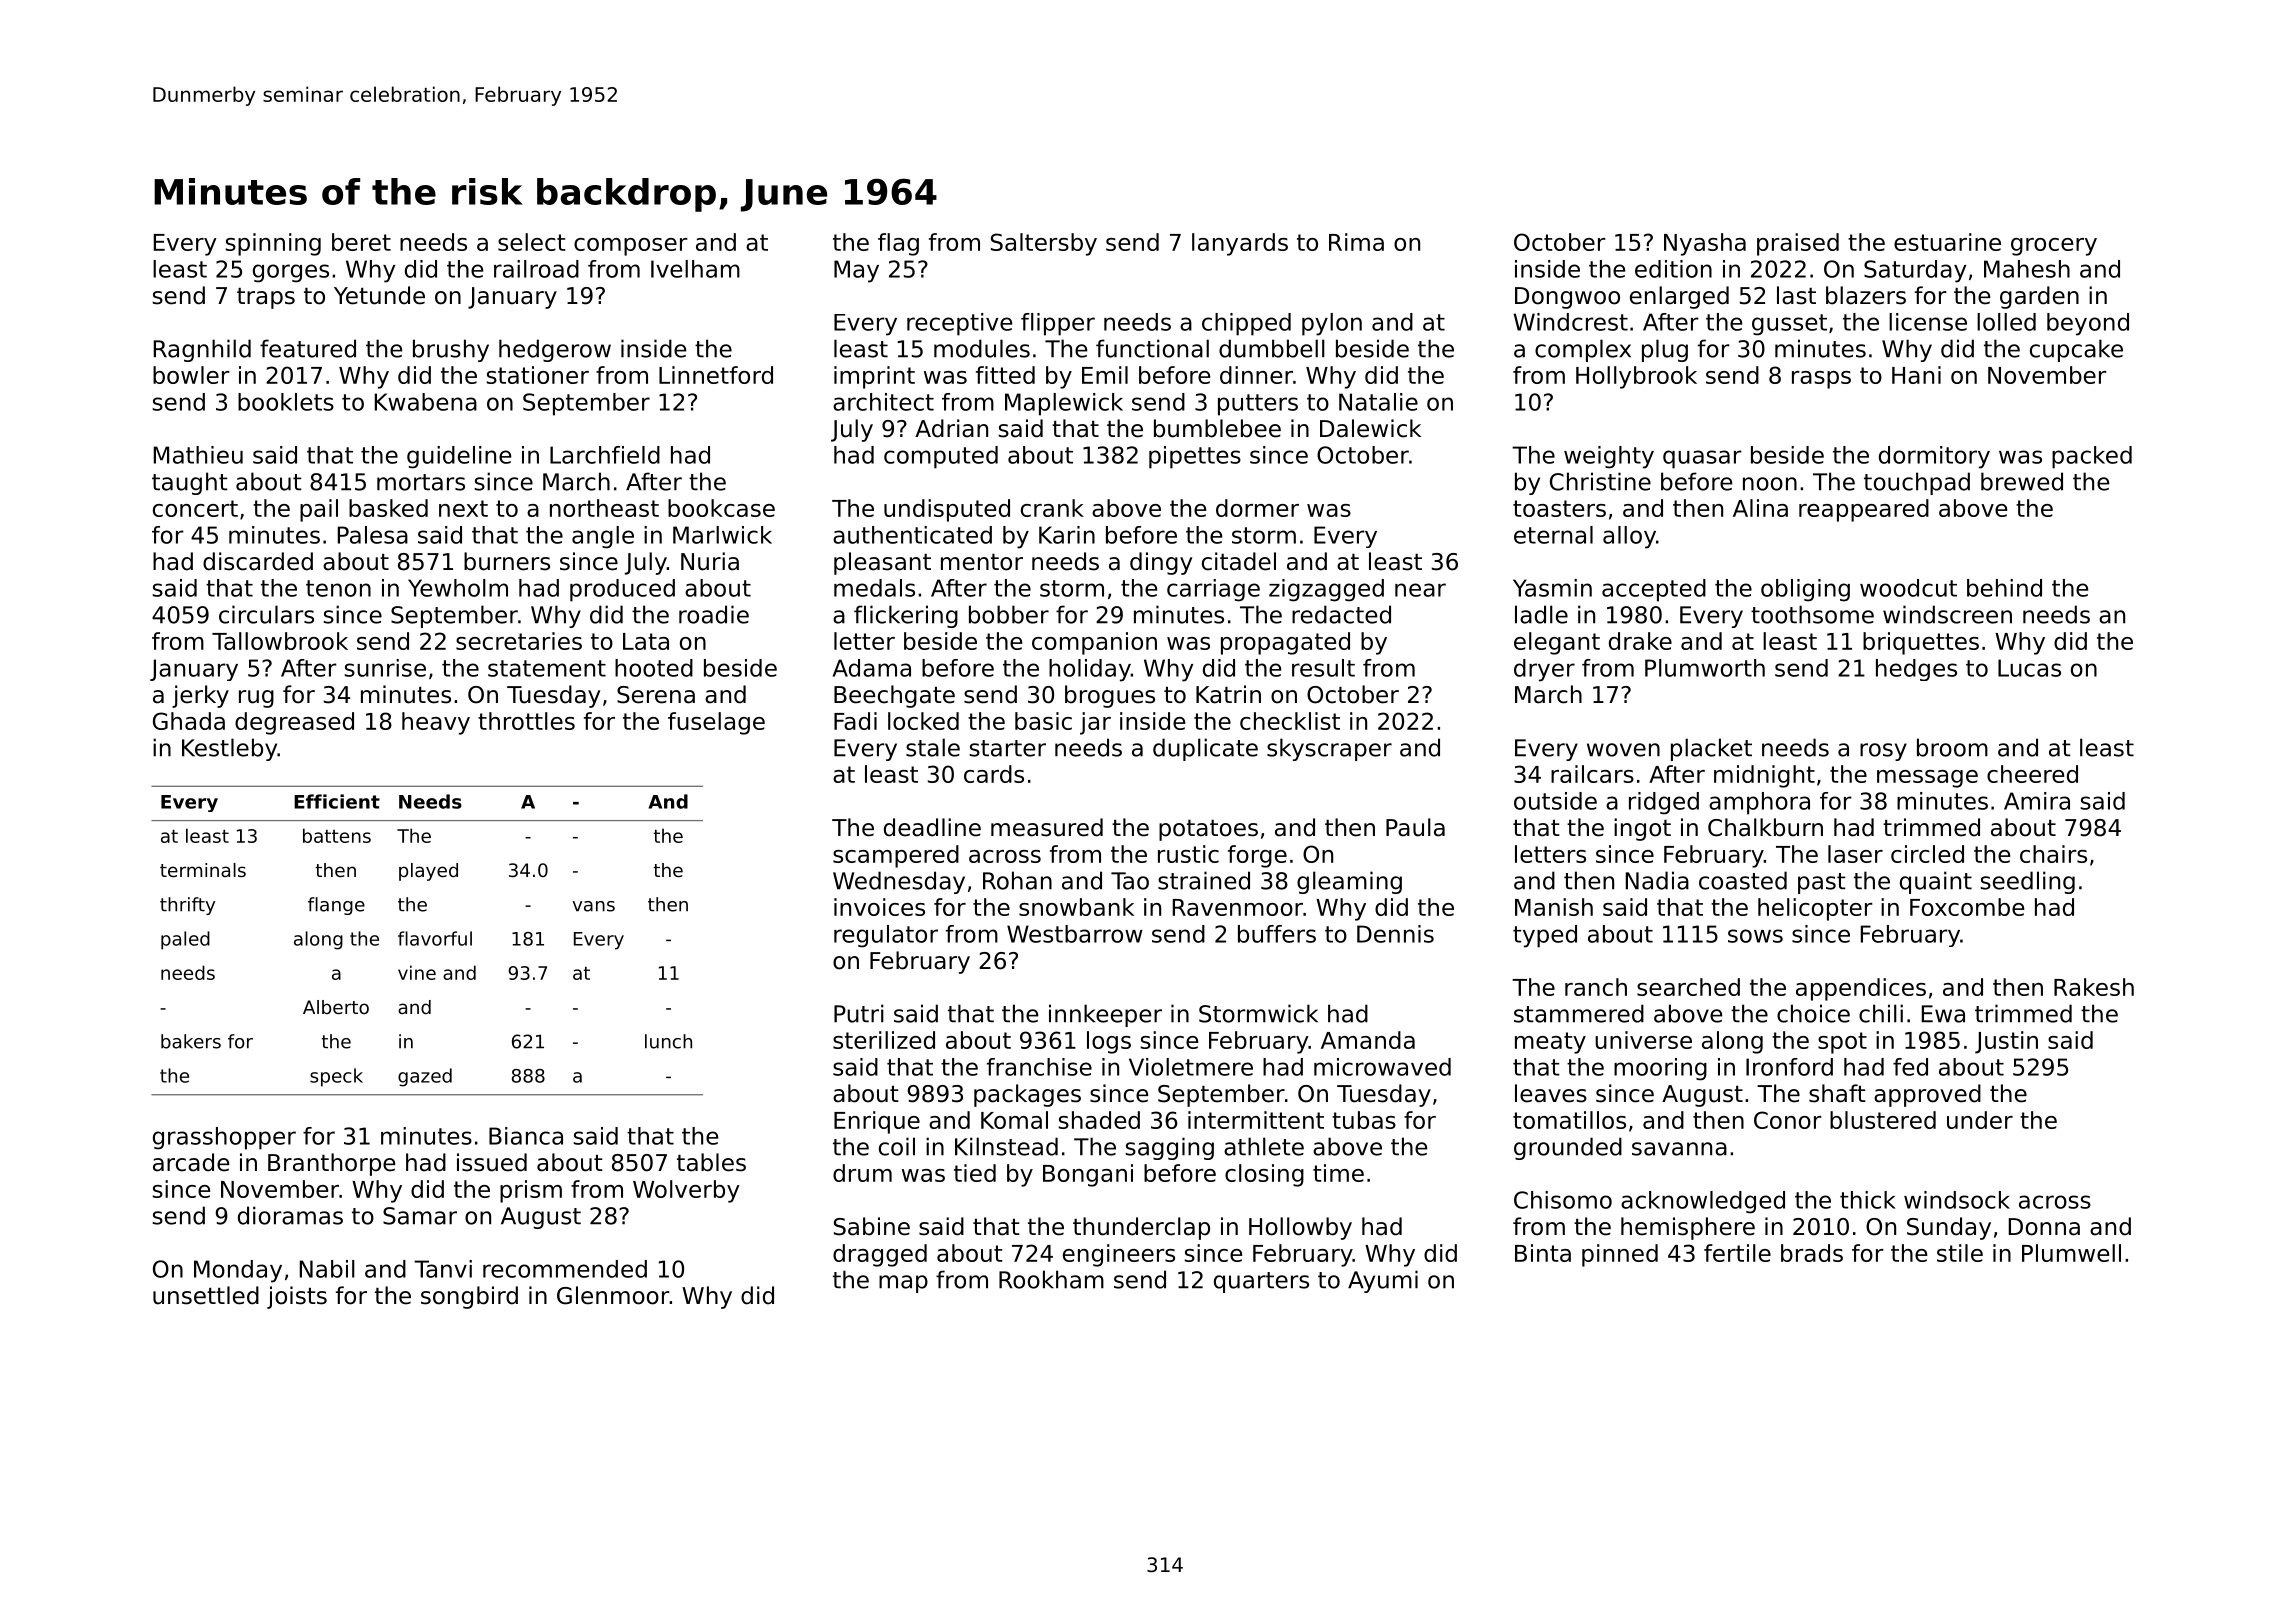 Image resolution: width=2292 pixels, height=1620 pixels. Describe the element at coordinates (337, 835) in the screenshot. I see `battens` at that location.
